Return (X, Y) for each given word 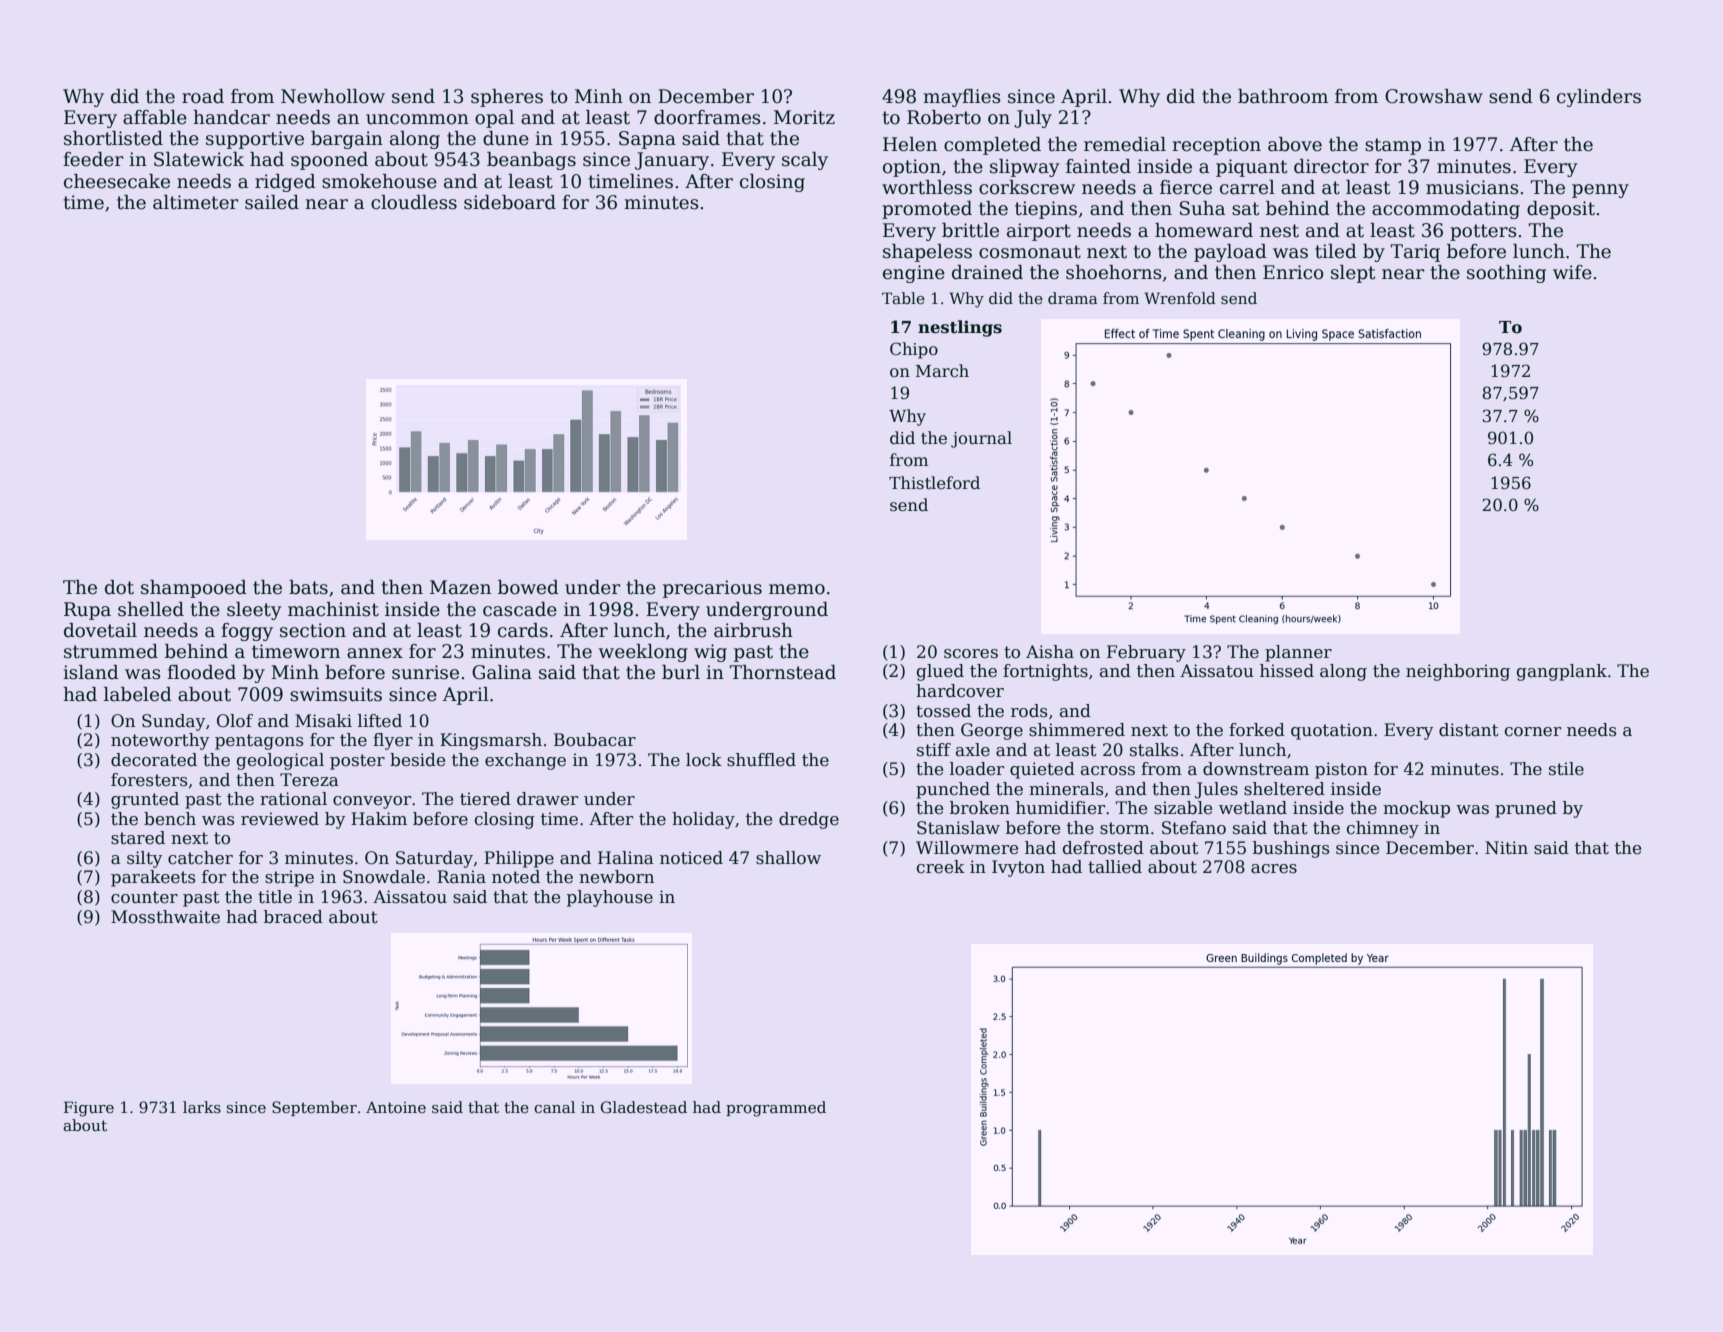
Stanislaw (958, 828)
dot (119, 587)
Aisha (1050, 652)
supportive (255, 140)
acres (1274, 869)
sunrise (425, 672)
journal (981, 439)
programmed (776, 1109)
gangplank (1562, 672)
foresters (149, 780)
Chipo (914, 350)
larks (202, 1107)
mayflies (962, 98)
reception (1216, 146)
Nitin (1506, 848)
